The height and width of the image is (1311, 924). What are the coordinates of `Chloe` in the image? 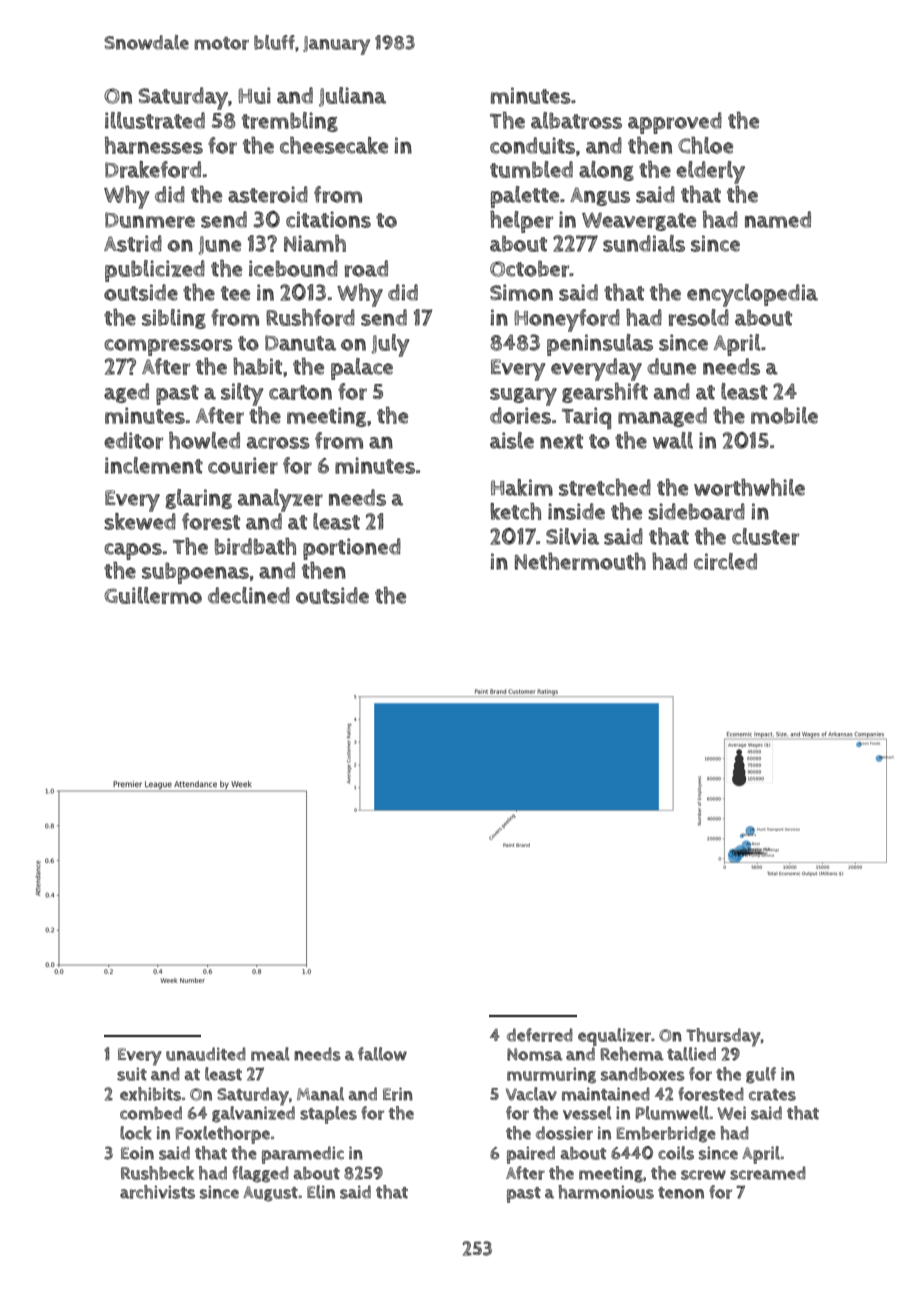 It's located at (705, 145).
